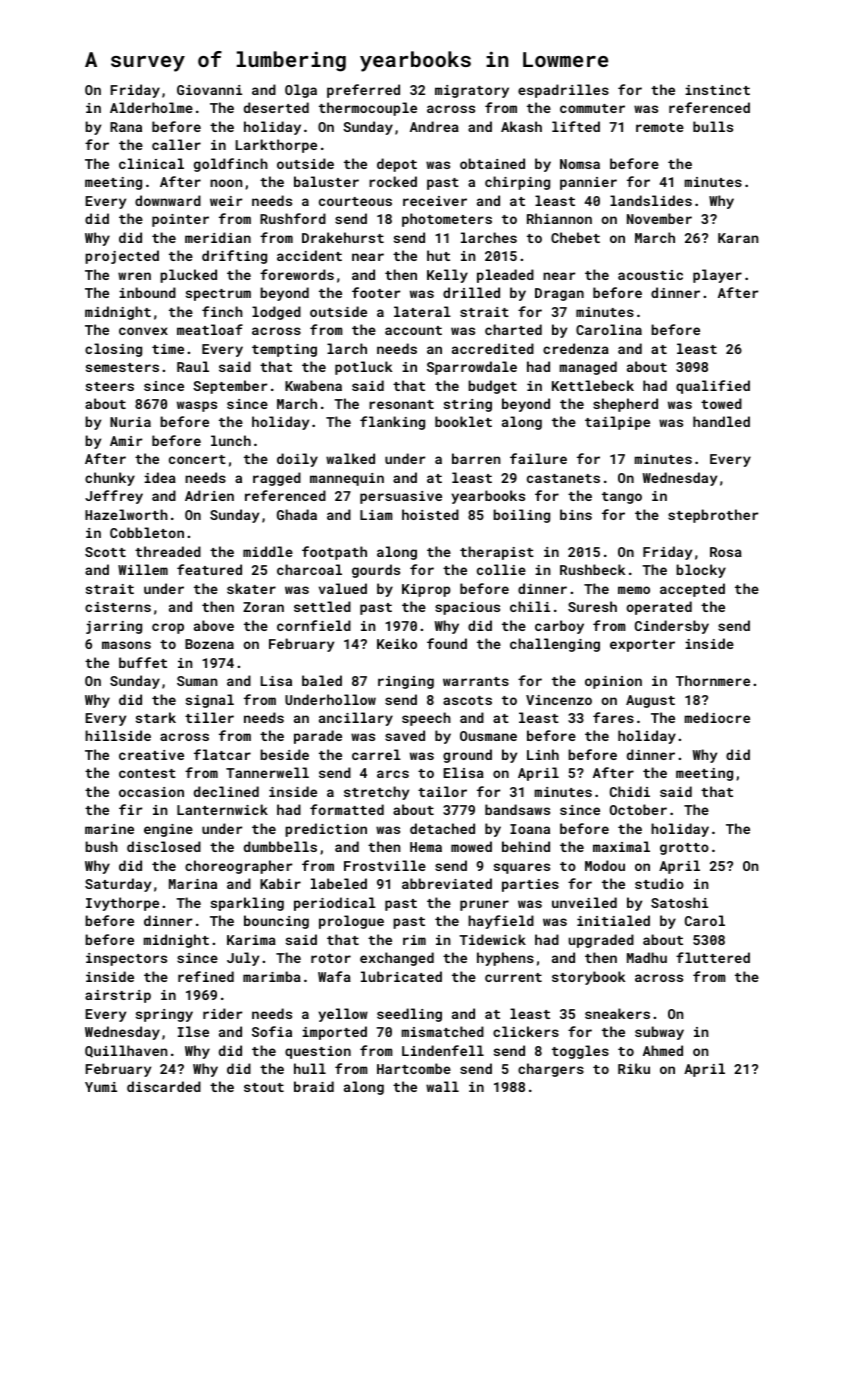  I want to click on Lanternwick, so click(222, 809).
